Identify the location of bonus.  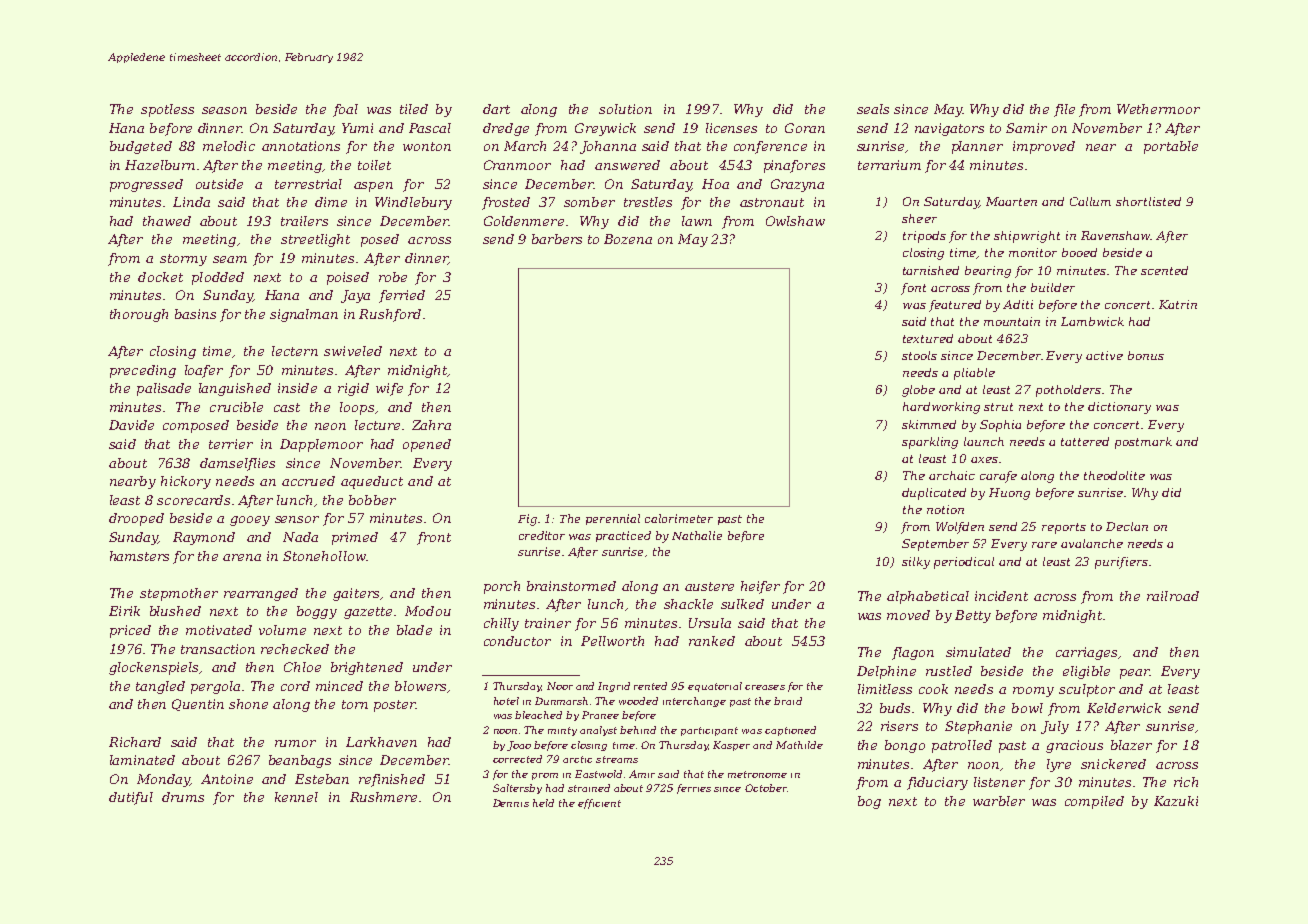
(1146, 355).
